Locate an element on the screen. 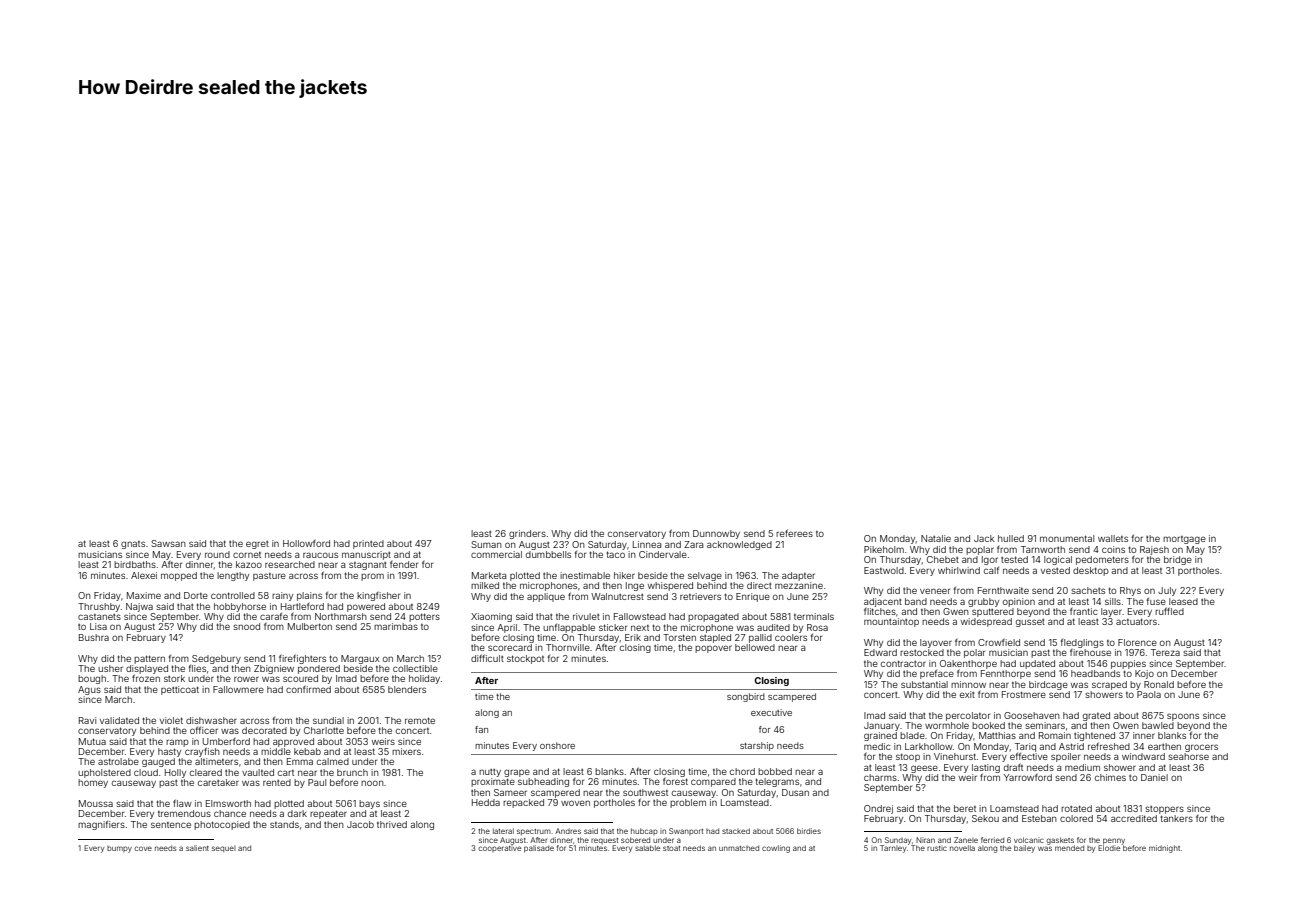 The image size is (1308, 924). sills is located at coordinates (1113, 601).
